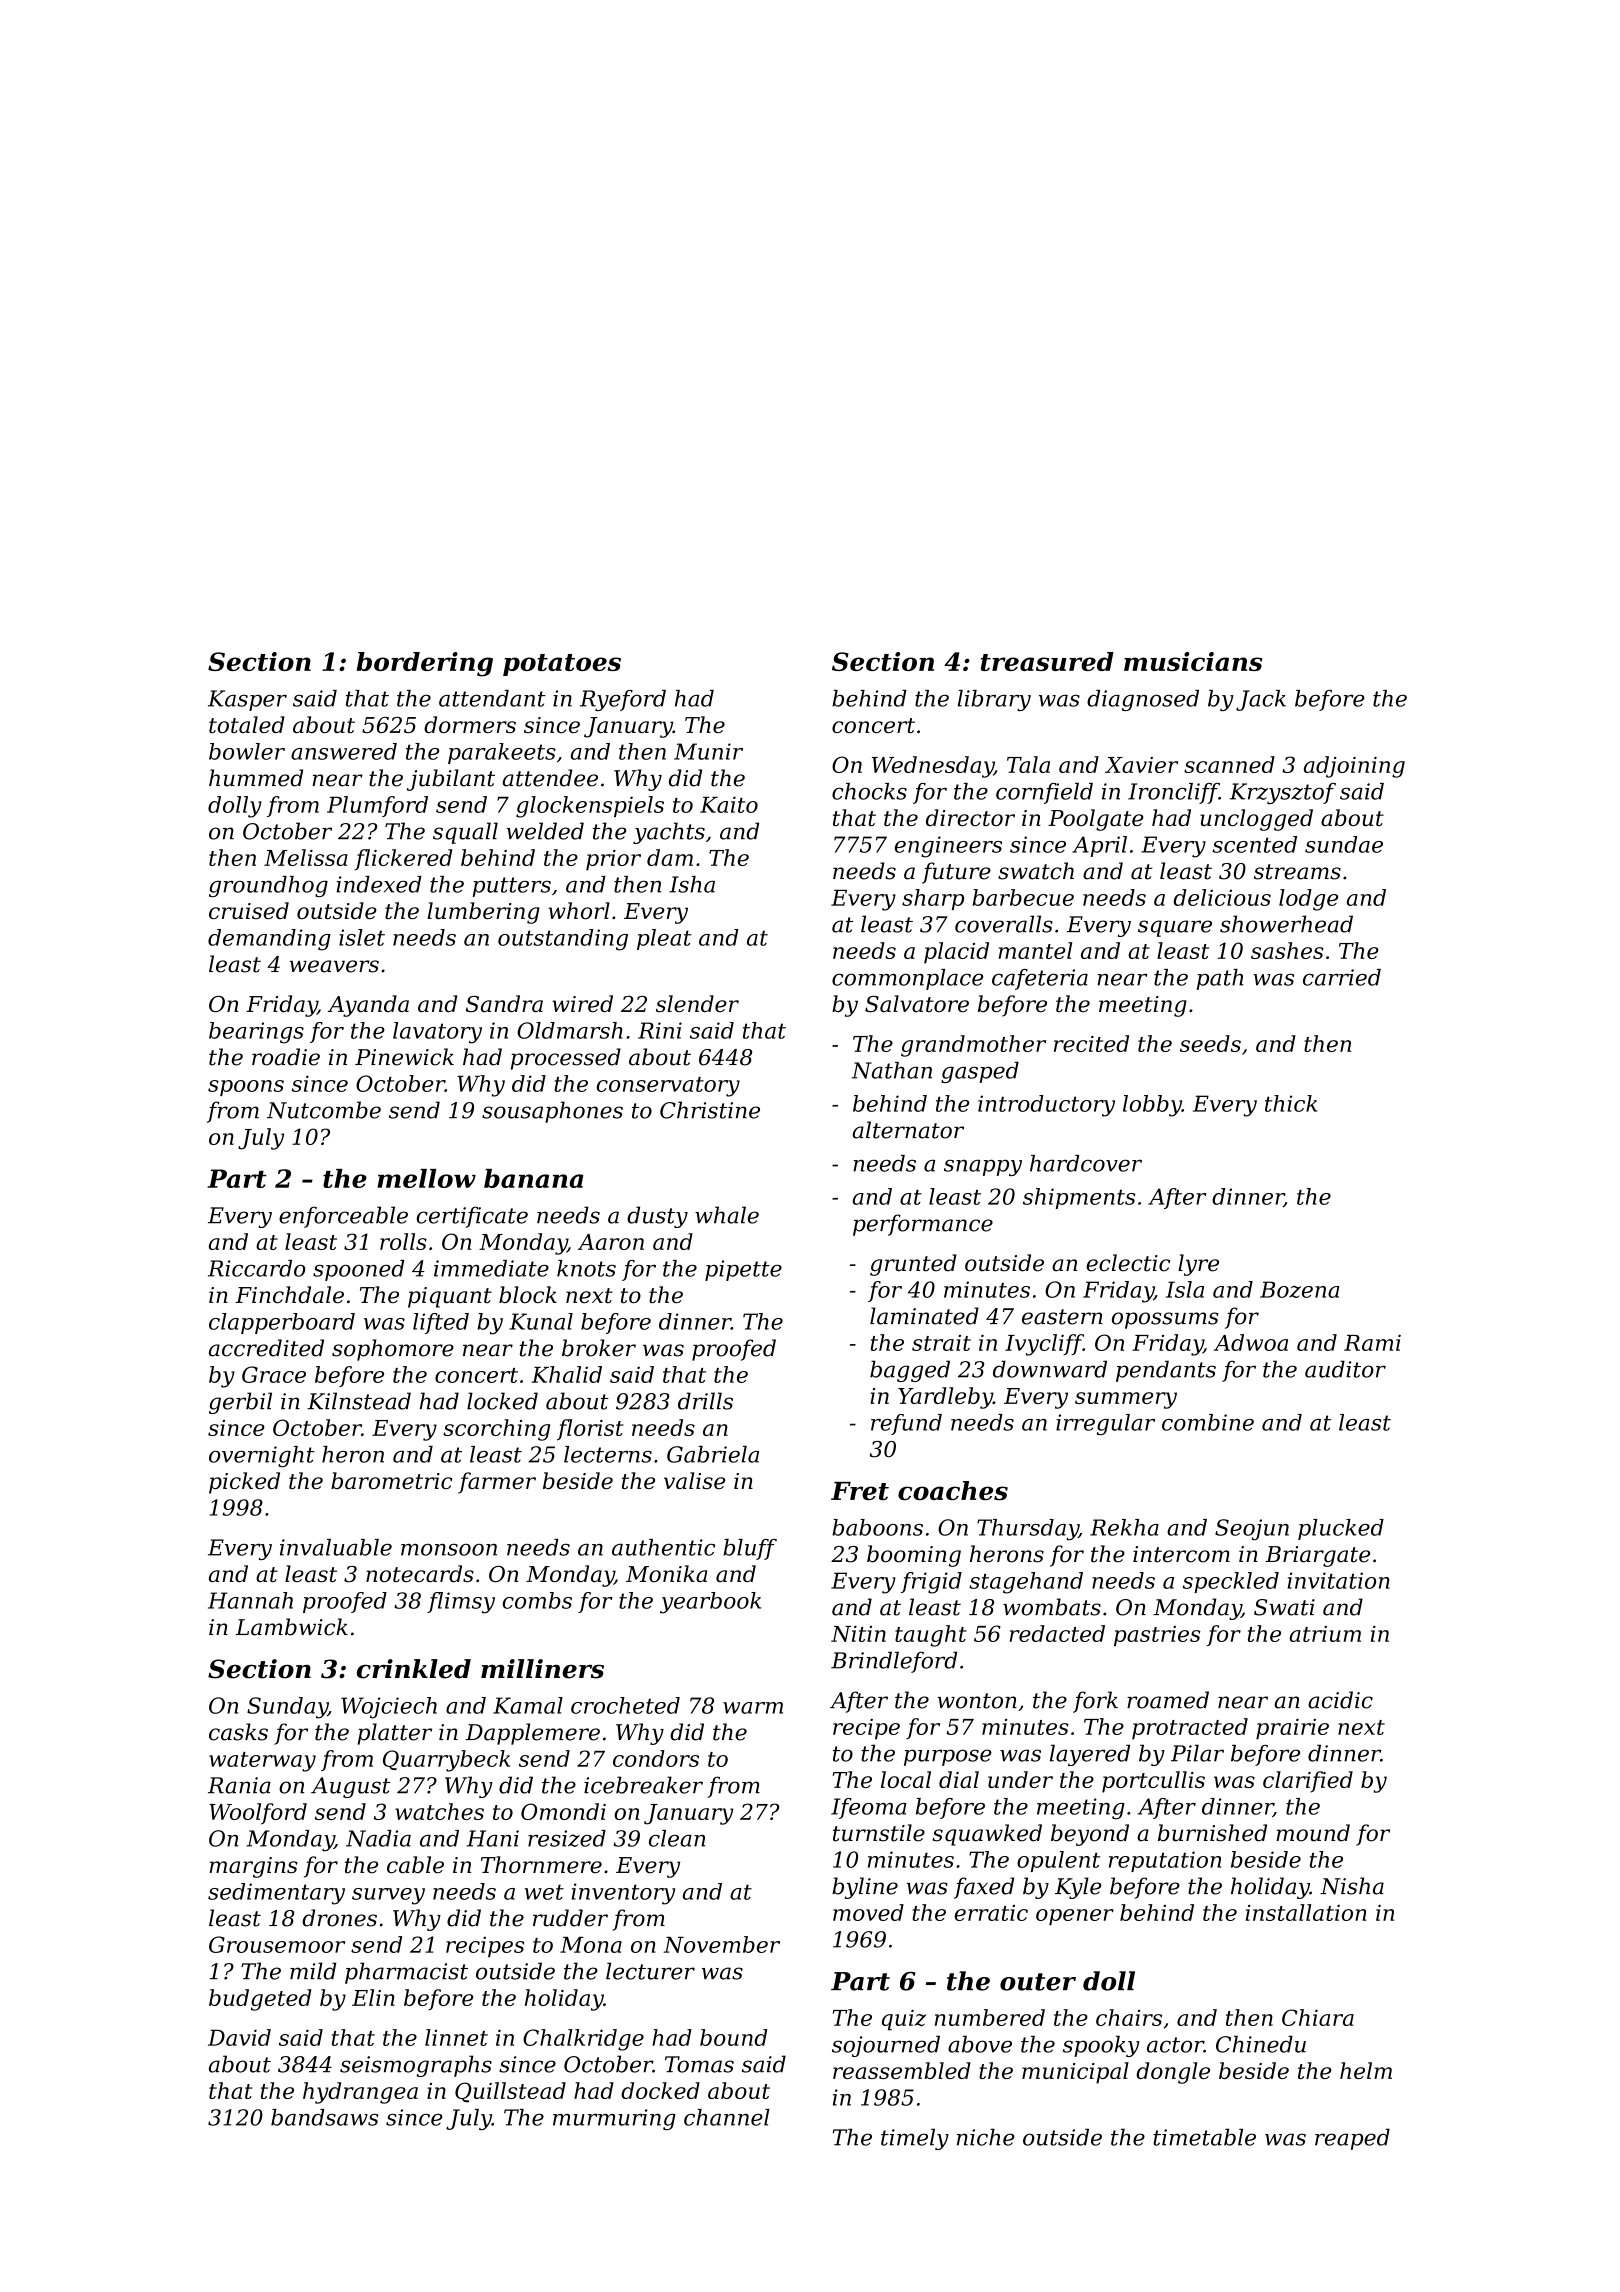  I want to click on musicians, so click(1193, 661).
